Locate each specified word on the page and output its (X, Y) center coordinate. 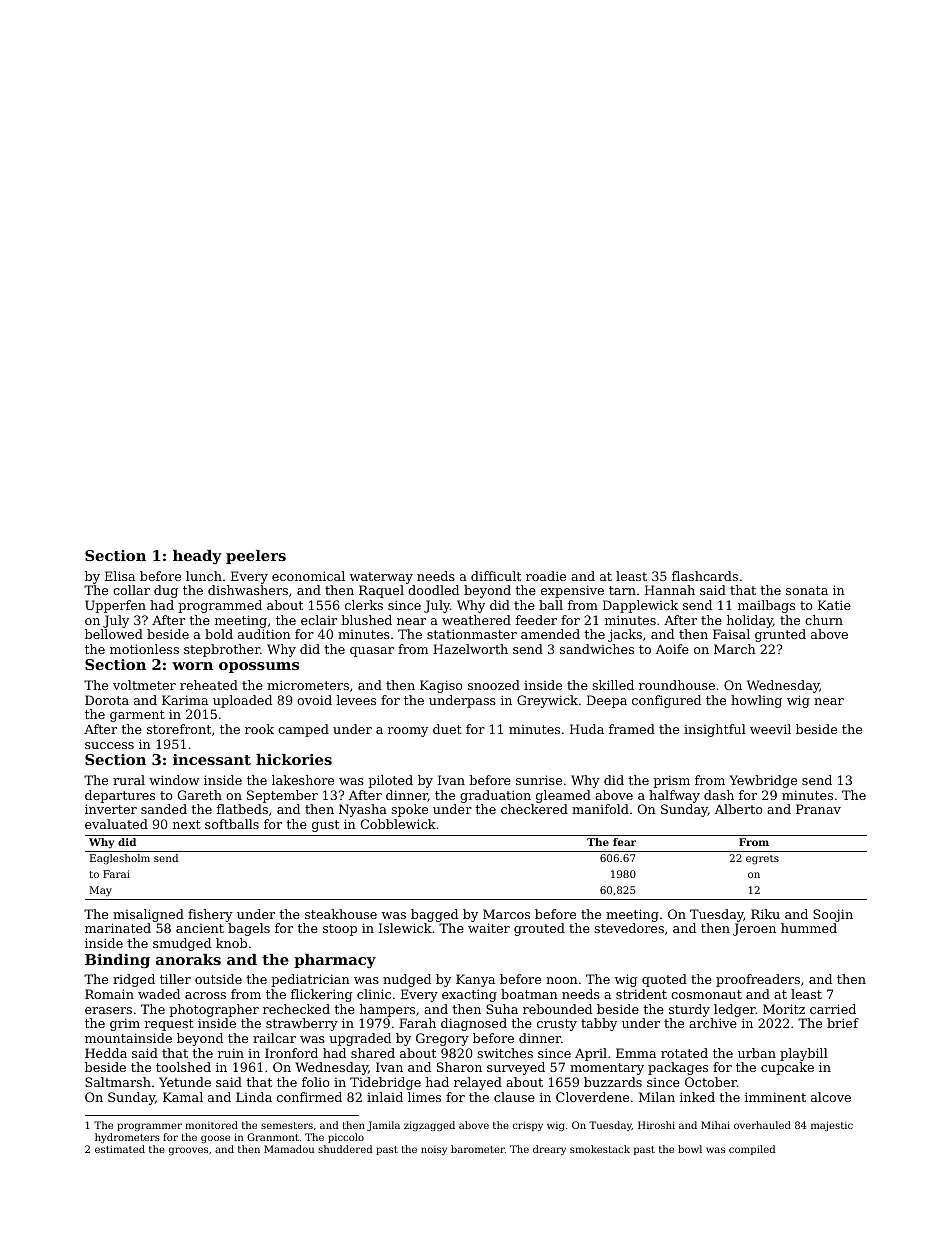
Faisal (731, 634)
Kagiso (441, 686)
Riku (765, 914)
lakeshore (303, 780)
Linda (254, 1097)
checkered (534, 809)
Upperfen (115, 606)
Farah (417, 1023)
